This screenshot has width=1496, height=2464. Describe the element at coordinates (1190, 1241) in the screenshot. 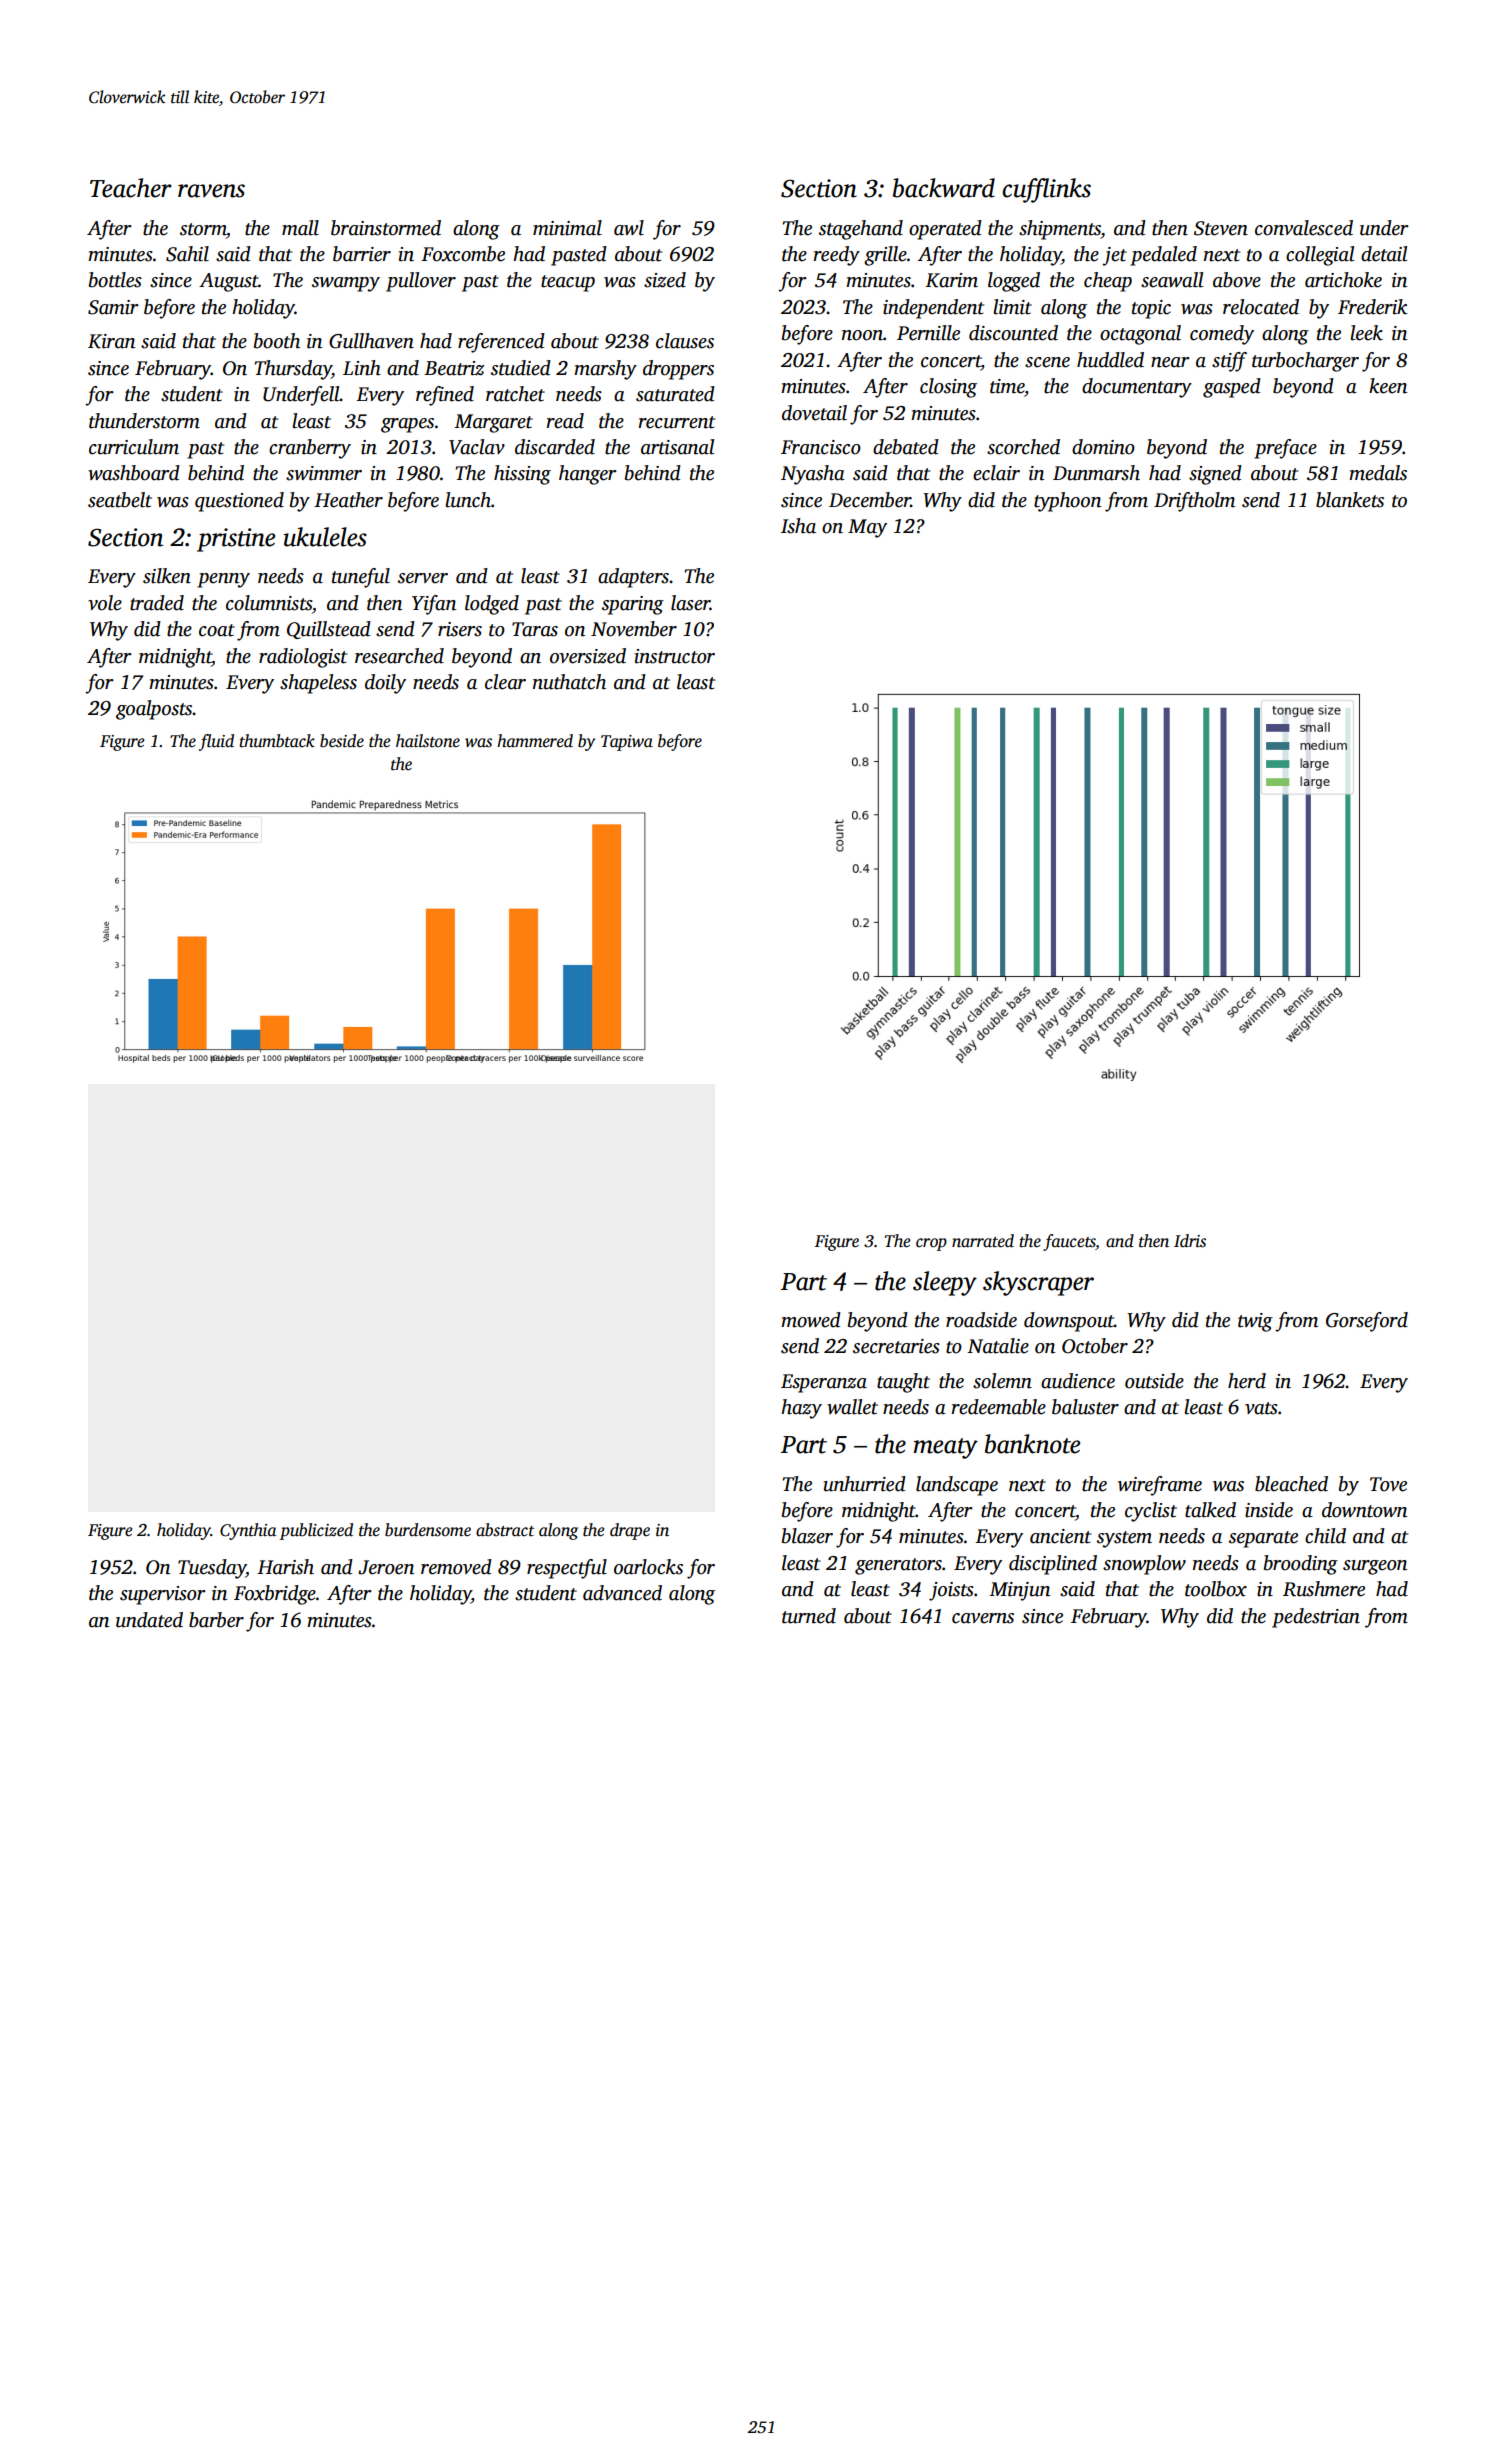

I see `Idris` at that location.
